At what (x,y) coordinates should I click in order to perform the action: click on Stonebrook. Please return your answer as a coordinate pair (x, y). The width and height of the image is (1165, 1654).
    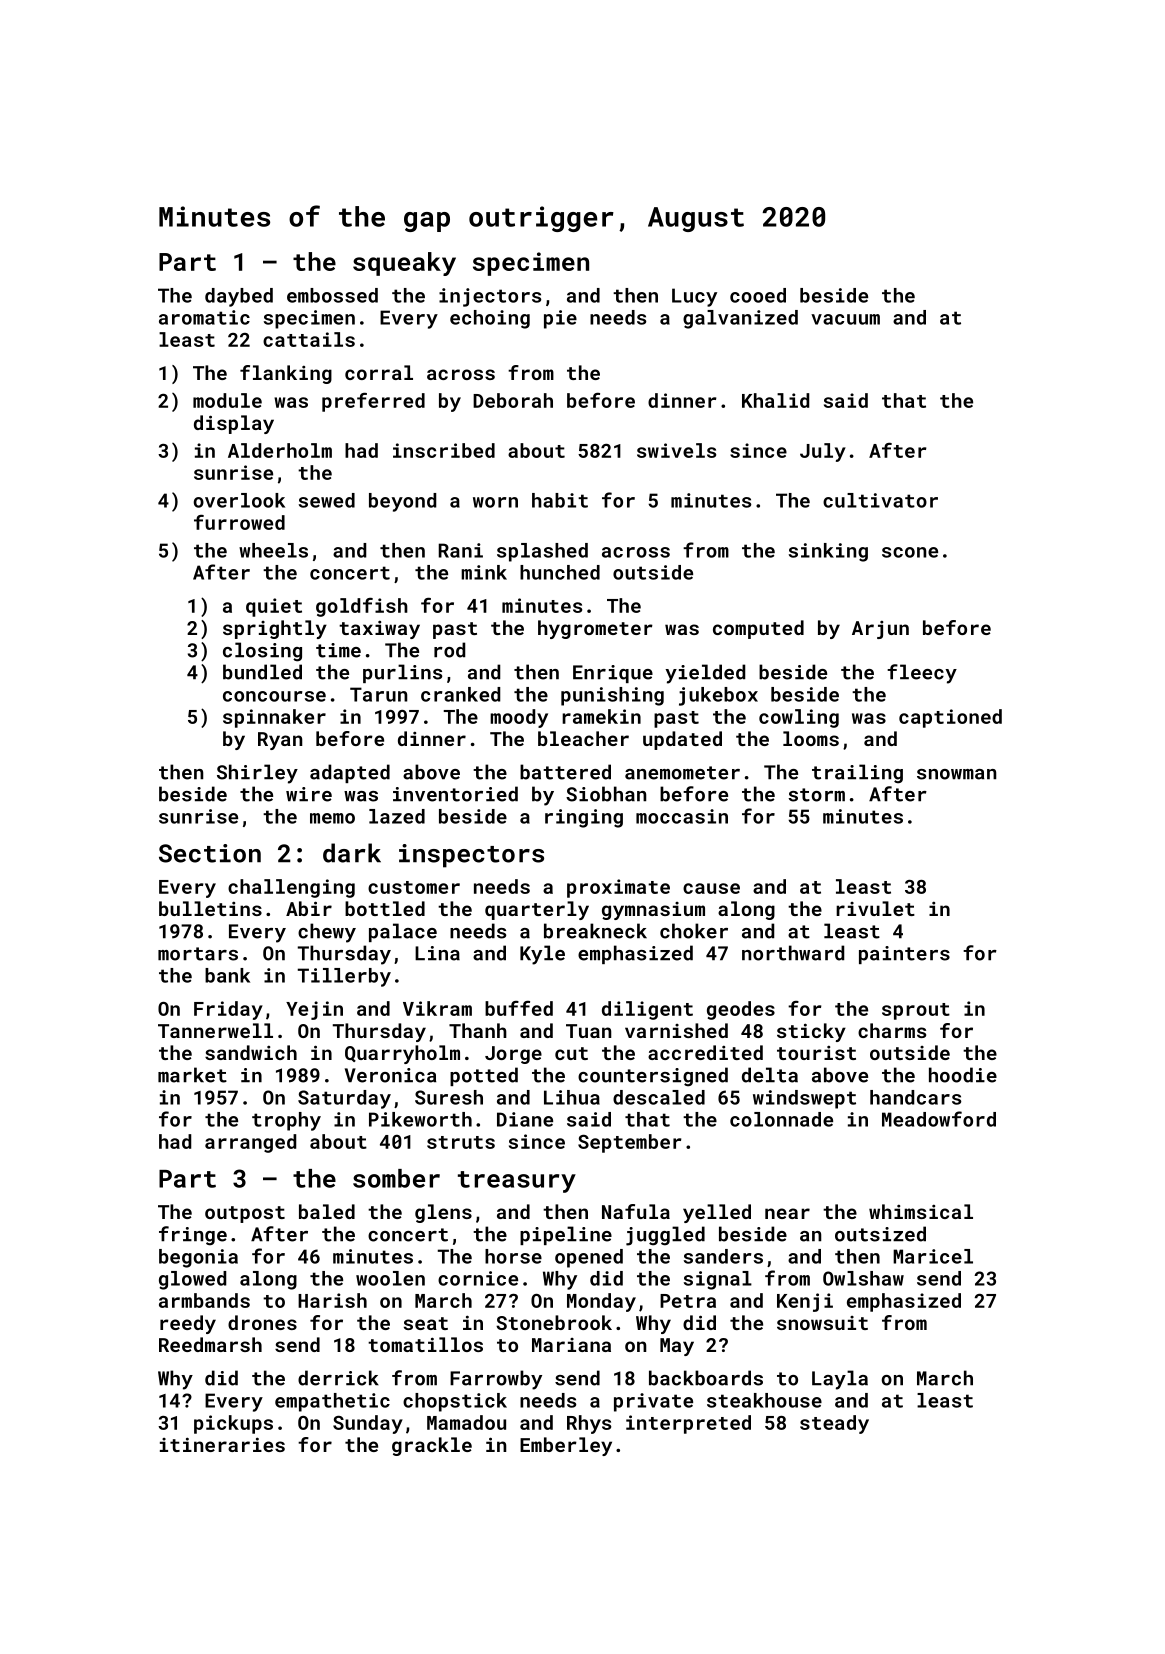
    Looking at the image, I should click on (554, 1322).
